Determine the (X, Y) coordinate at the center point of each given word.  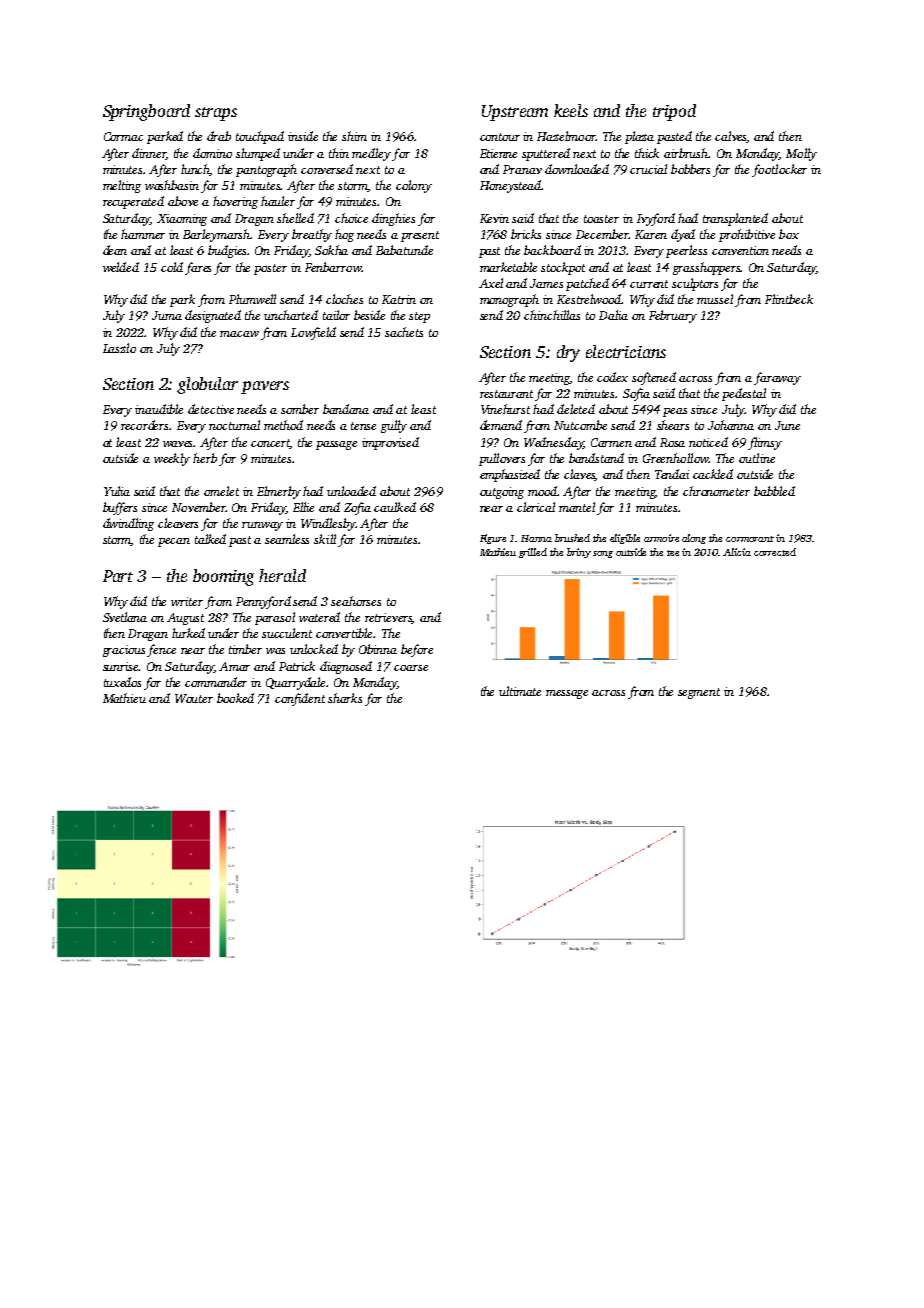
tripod (674, 112)
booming (223, 577)
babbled (774, 491)
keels (571, 110)
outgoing (502, 493)
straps (216, 114)
